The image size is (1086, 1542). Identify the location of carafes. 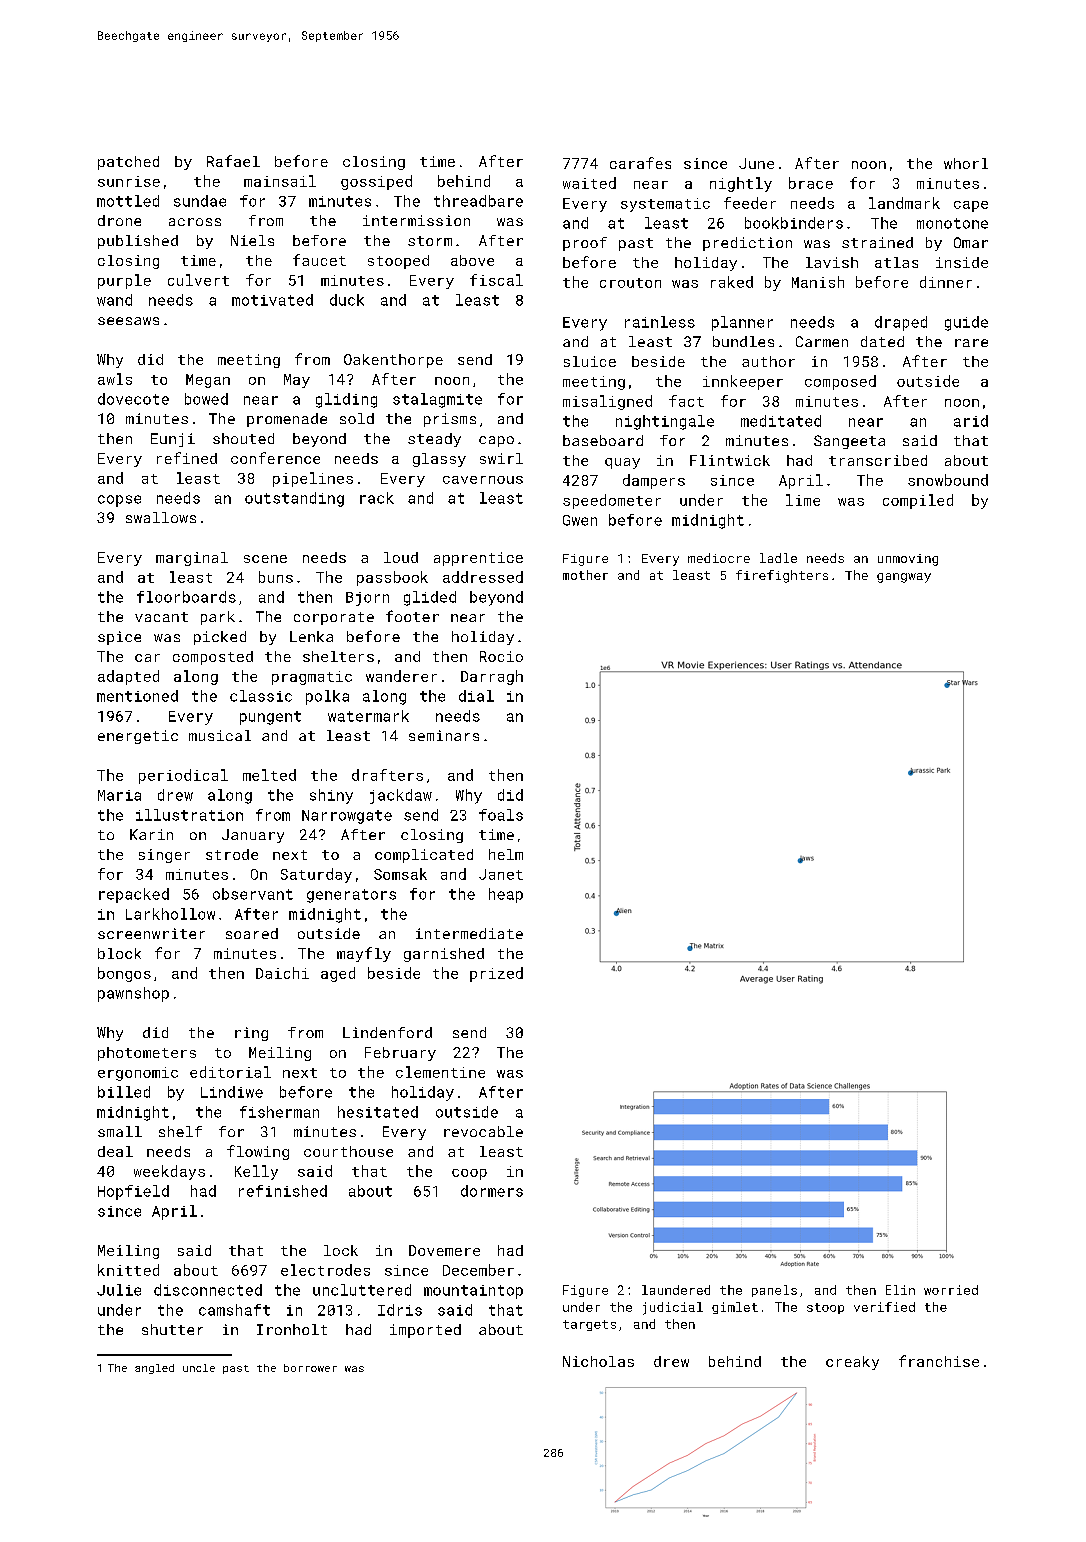
(640, 163).
